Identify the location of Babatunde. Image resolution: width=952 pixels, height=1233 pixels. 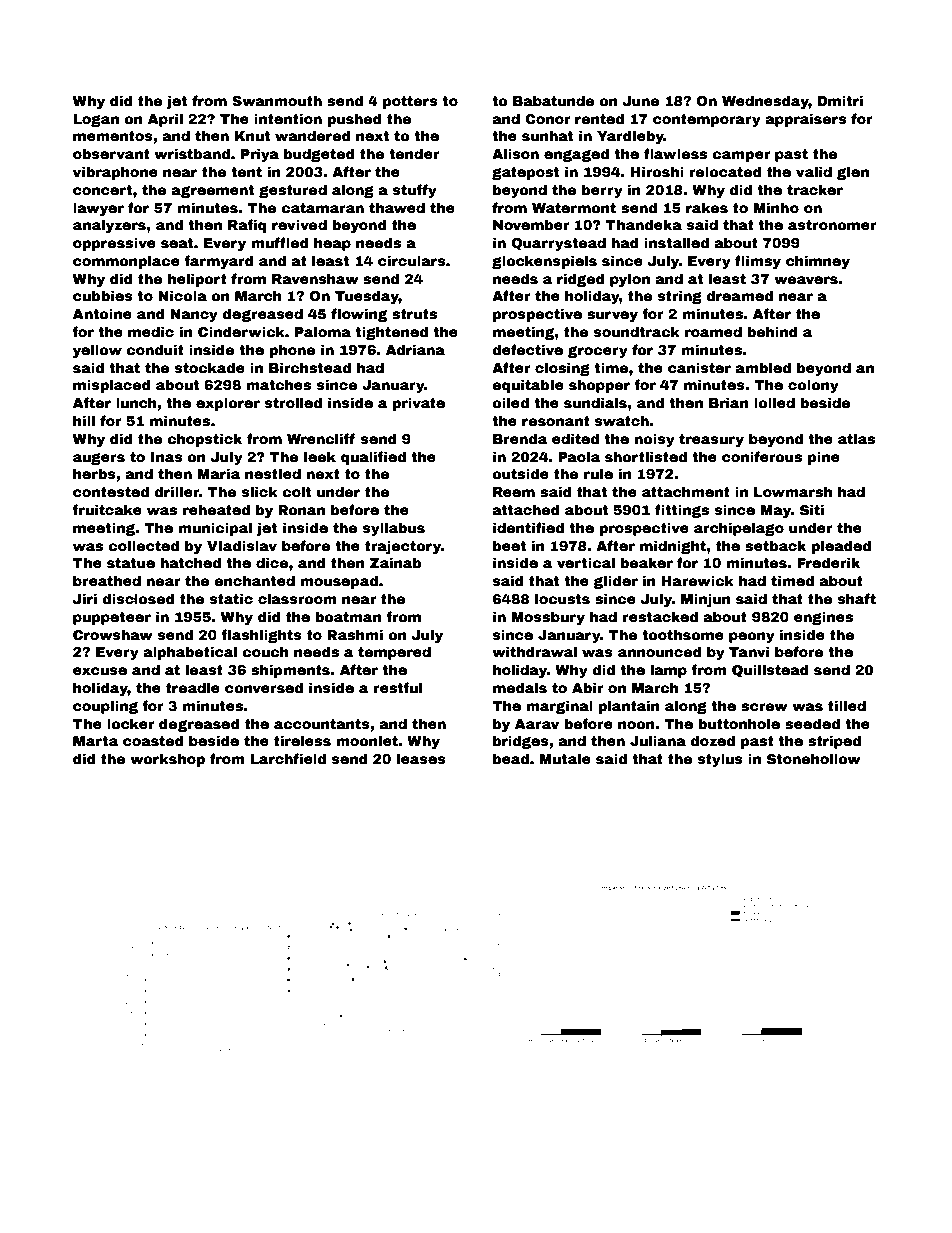
(553, 100).
